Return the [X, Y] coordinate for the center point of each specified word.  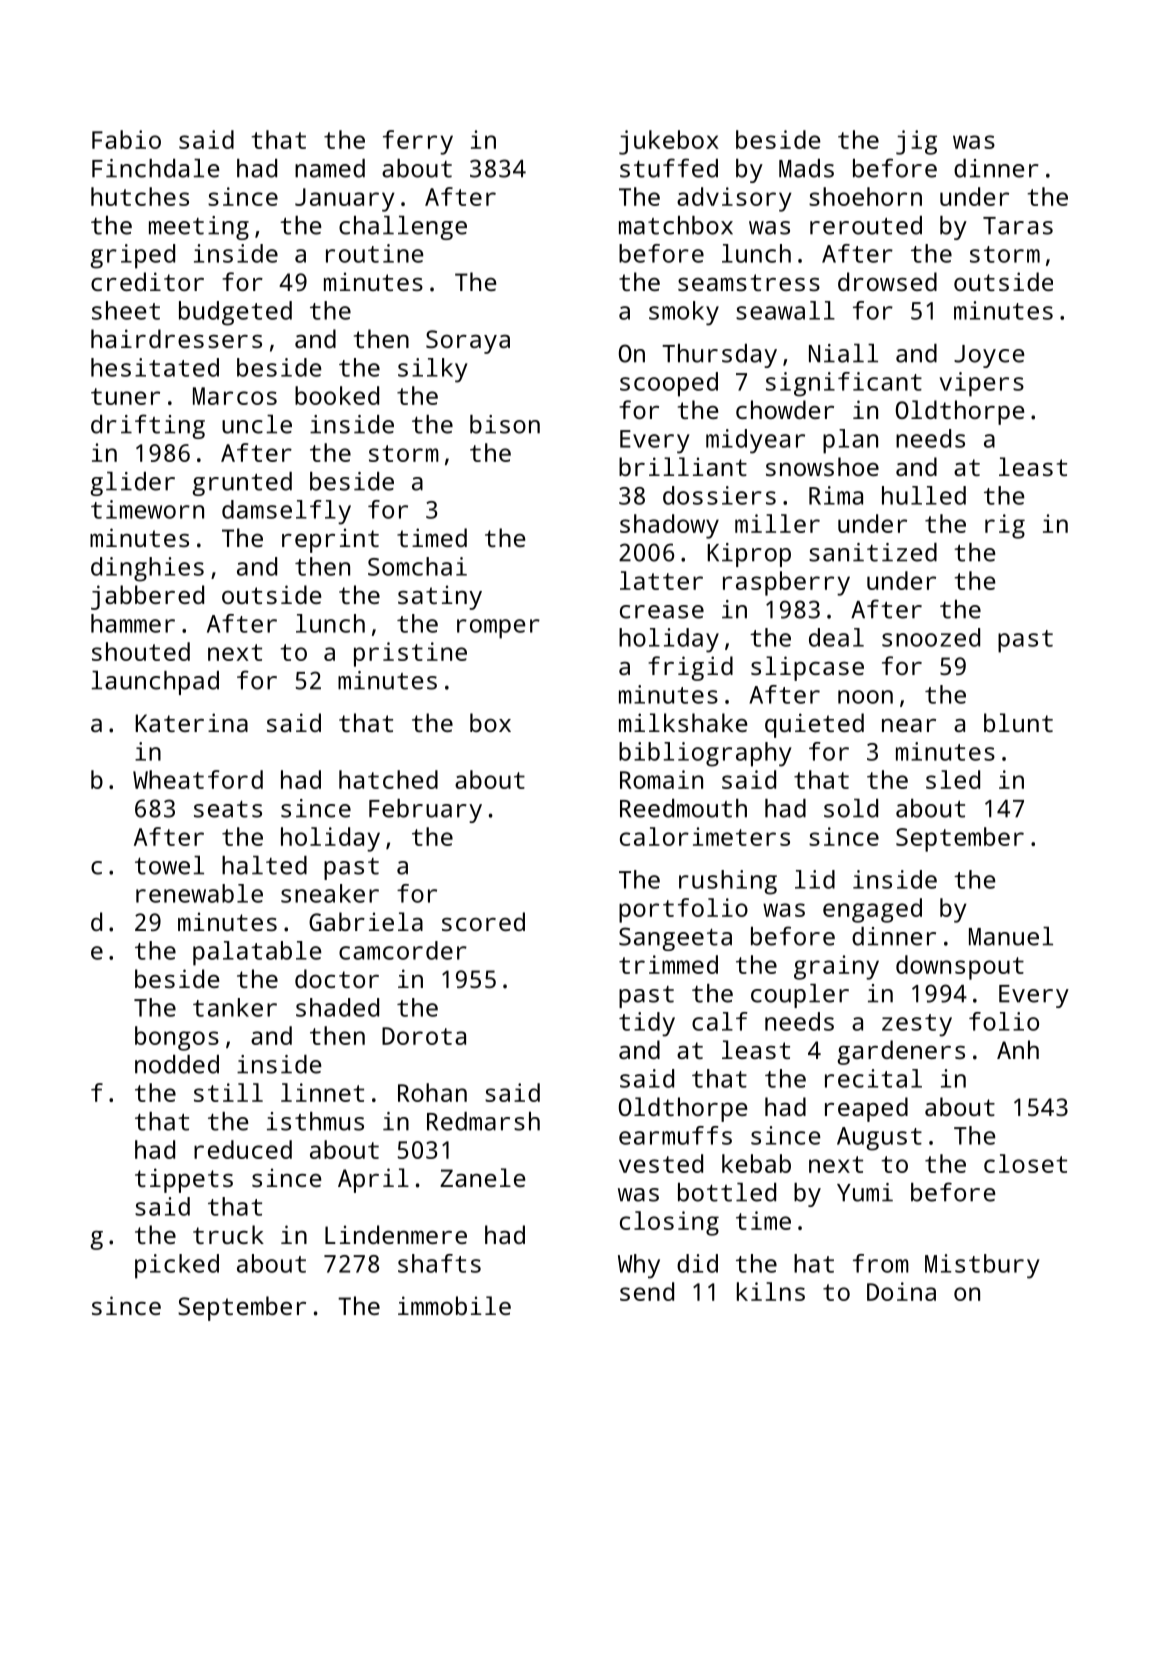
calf [720, 1021]
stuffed [669, 168]
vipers [982, 384]
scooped [669, 384]
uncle [257, 424]
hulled [924, 495]
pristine [410, 654]
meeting [199, 228]
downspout [960, 967]
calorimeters [705, 836]
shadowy [669, 526]
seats [228, 809]
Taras [1018, 226]
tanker [235, 1007]
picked [177, 1266]
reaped [866, 1109]
